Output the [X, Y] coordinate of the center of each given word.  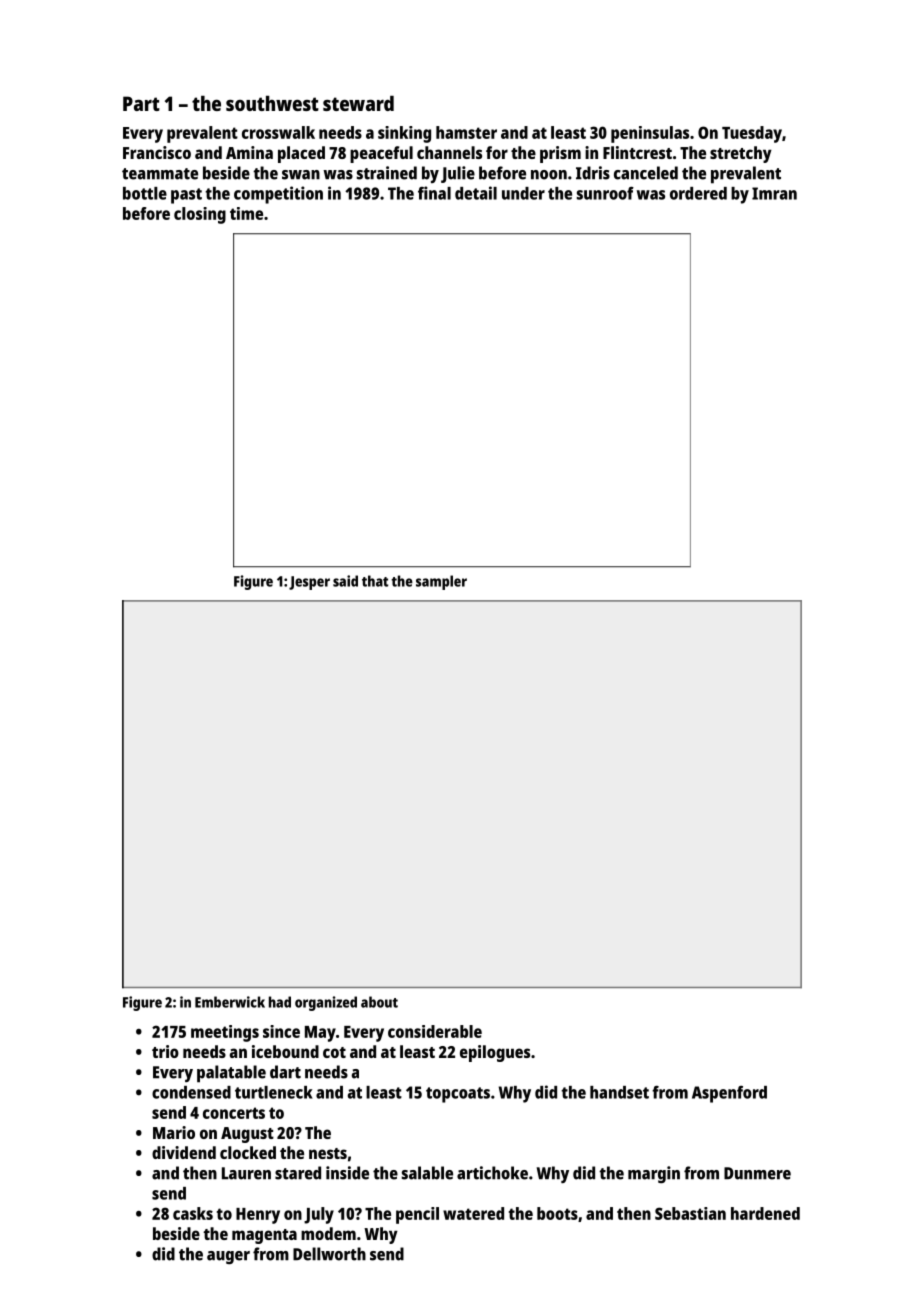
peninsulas [650, 134]
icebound [285, 1051]
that [375, 581]
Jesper [309, 583]
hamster [466, 132]
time [246, 213]
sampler [441, 582]
